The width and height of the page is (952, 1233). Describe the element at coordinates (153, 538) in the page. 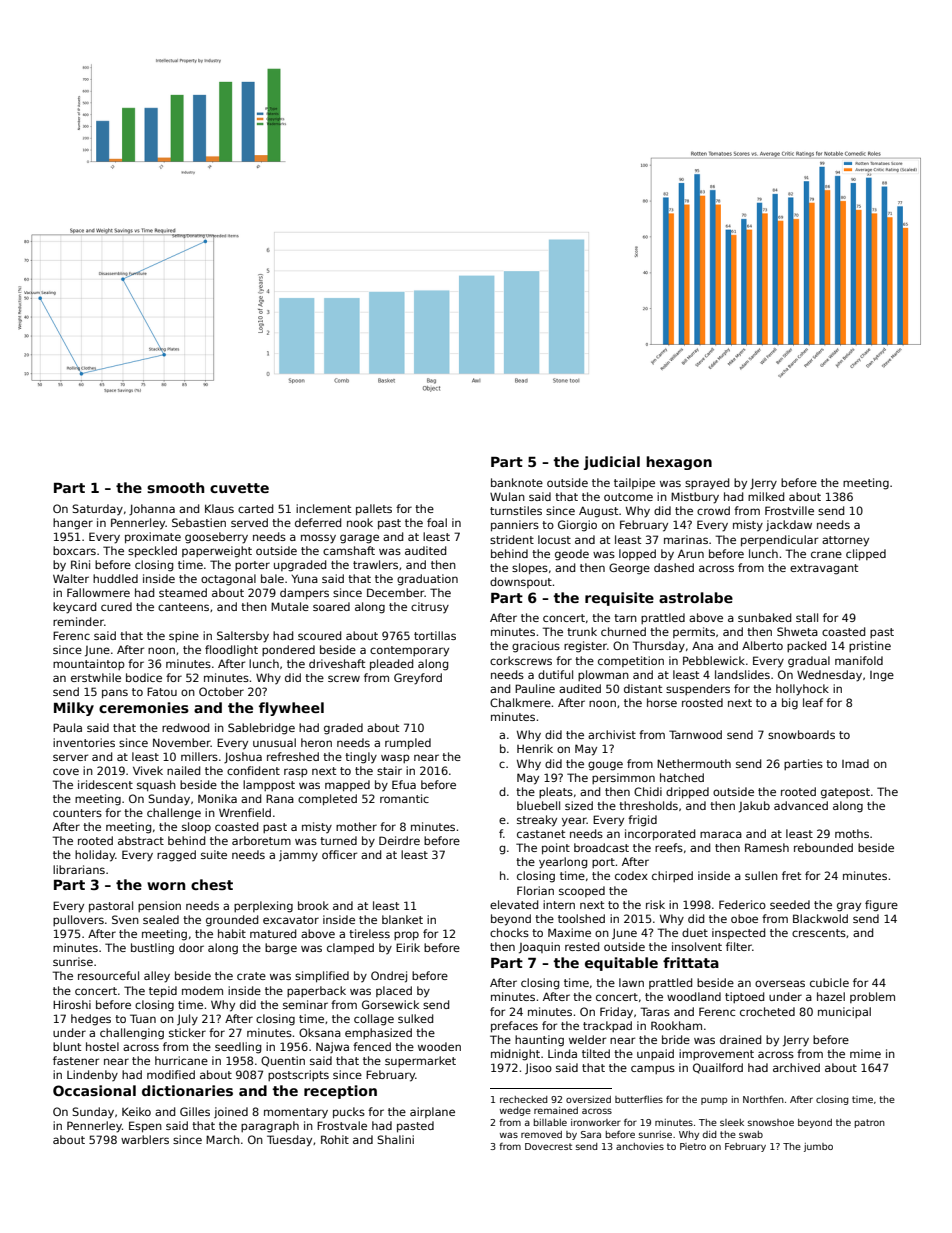

I see `proximate` at that location.
